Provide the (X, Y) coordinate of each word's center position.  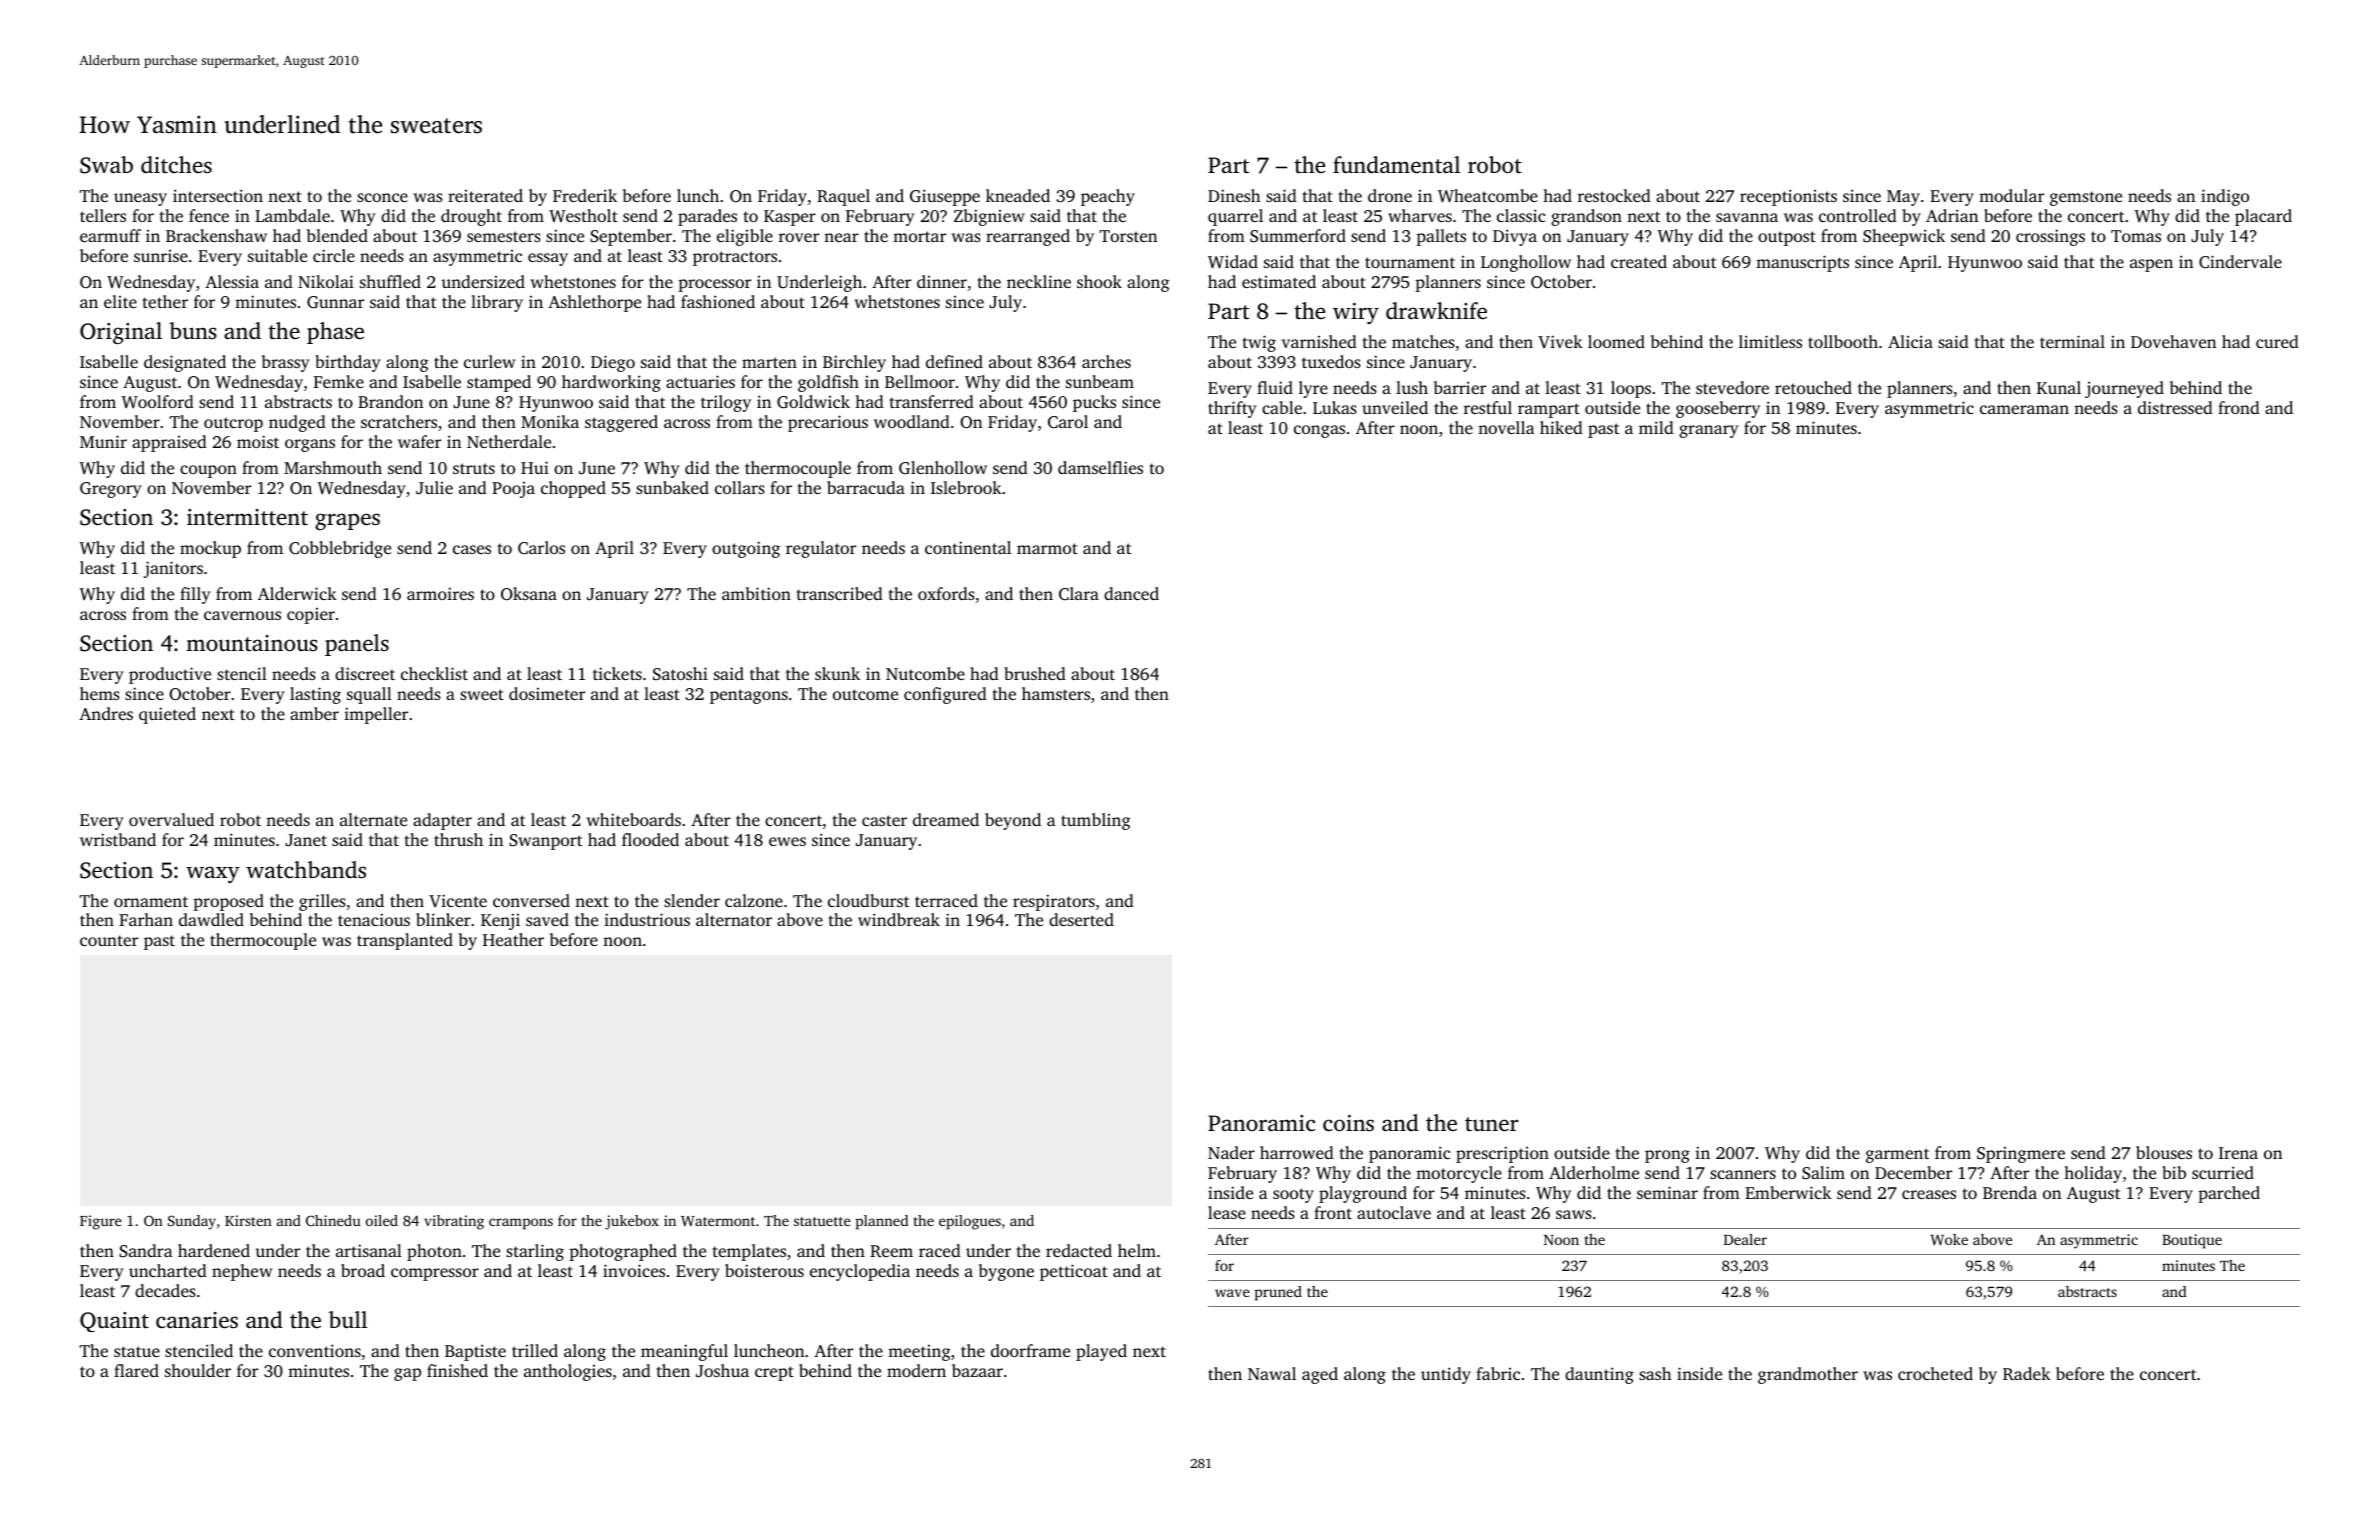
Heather (513, 939)
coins (1348, 1123)
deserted (1081, 919)
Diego (613, 363)
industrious (647, 919)
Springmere (2021, 1155)
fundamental (1396, 165)
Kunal (2059, 387)
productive (170, 675)
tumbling (1096, 821)
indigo (2225, 197)
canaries (197, 1320)
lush (1412, 387)
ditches (176, 165)
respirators (1054, 902)
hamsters (1056, 693)
